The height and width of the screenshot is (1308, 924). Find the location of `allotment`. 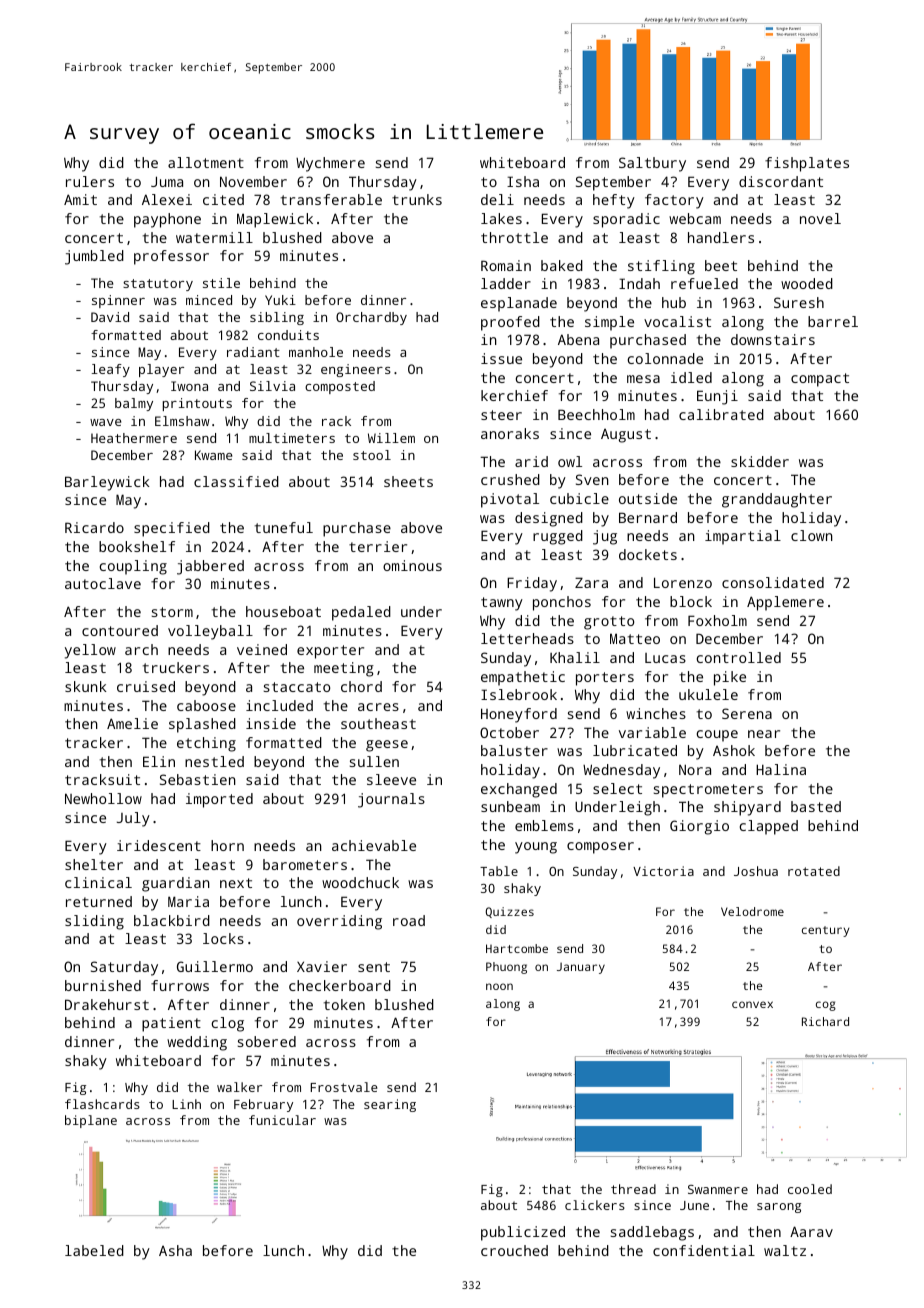

allotment is located at coordinates (206, 162).
